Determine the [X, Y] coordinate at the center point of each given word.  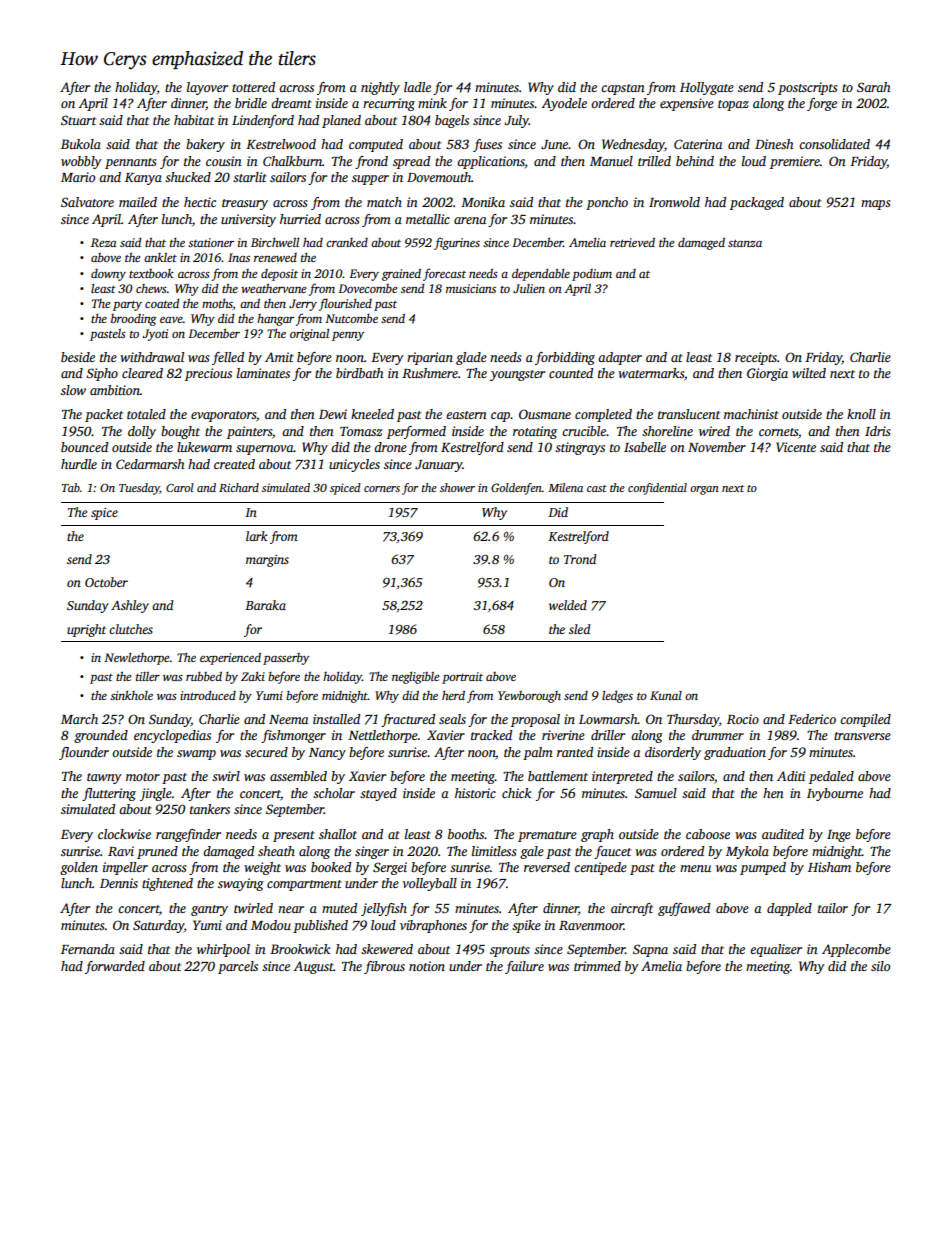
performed [416, 432]
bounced [84, 447]
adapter [620, 358]
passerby [286, 659]
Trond [580, 559]
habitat [194, 120]
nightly [380, 88]
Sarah [873, 87]
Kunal [666, 695]
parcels [238, 967]
